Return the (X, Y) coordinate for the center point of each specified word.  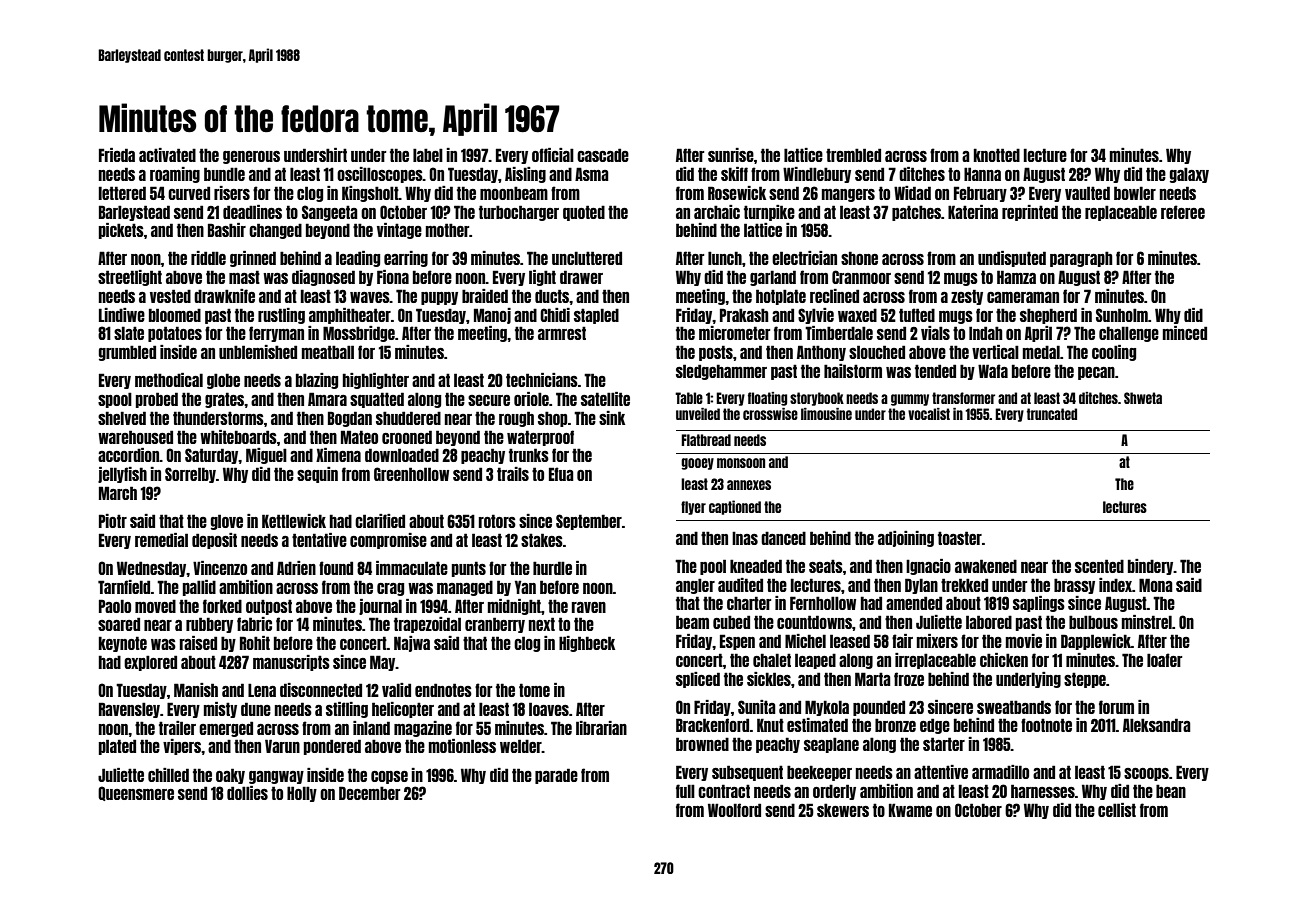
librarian (601, 728)
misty (220, 710)
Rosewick (737, 193)
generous (251, 157)
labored (989, 622)
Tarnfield (124, 587)
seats (826, 566)
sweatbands (1014, 707)
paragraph (1081, 259)
